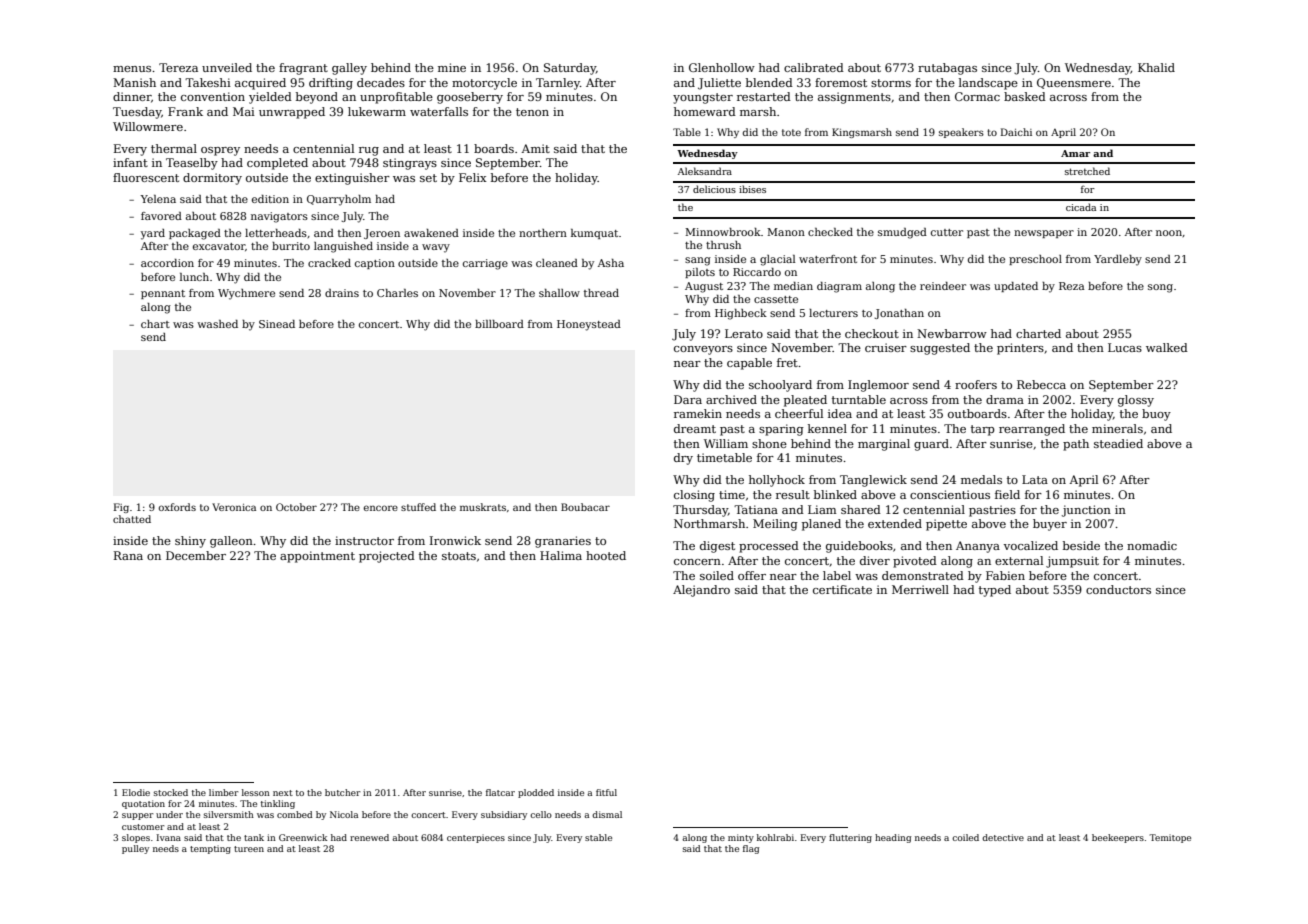  Describe the element at coordinates (947, 69) in the page. I see `rutabagas` at that location.
